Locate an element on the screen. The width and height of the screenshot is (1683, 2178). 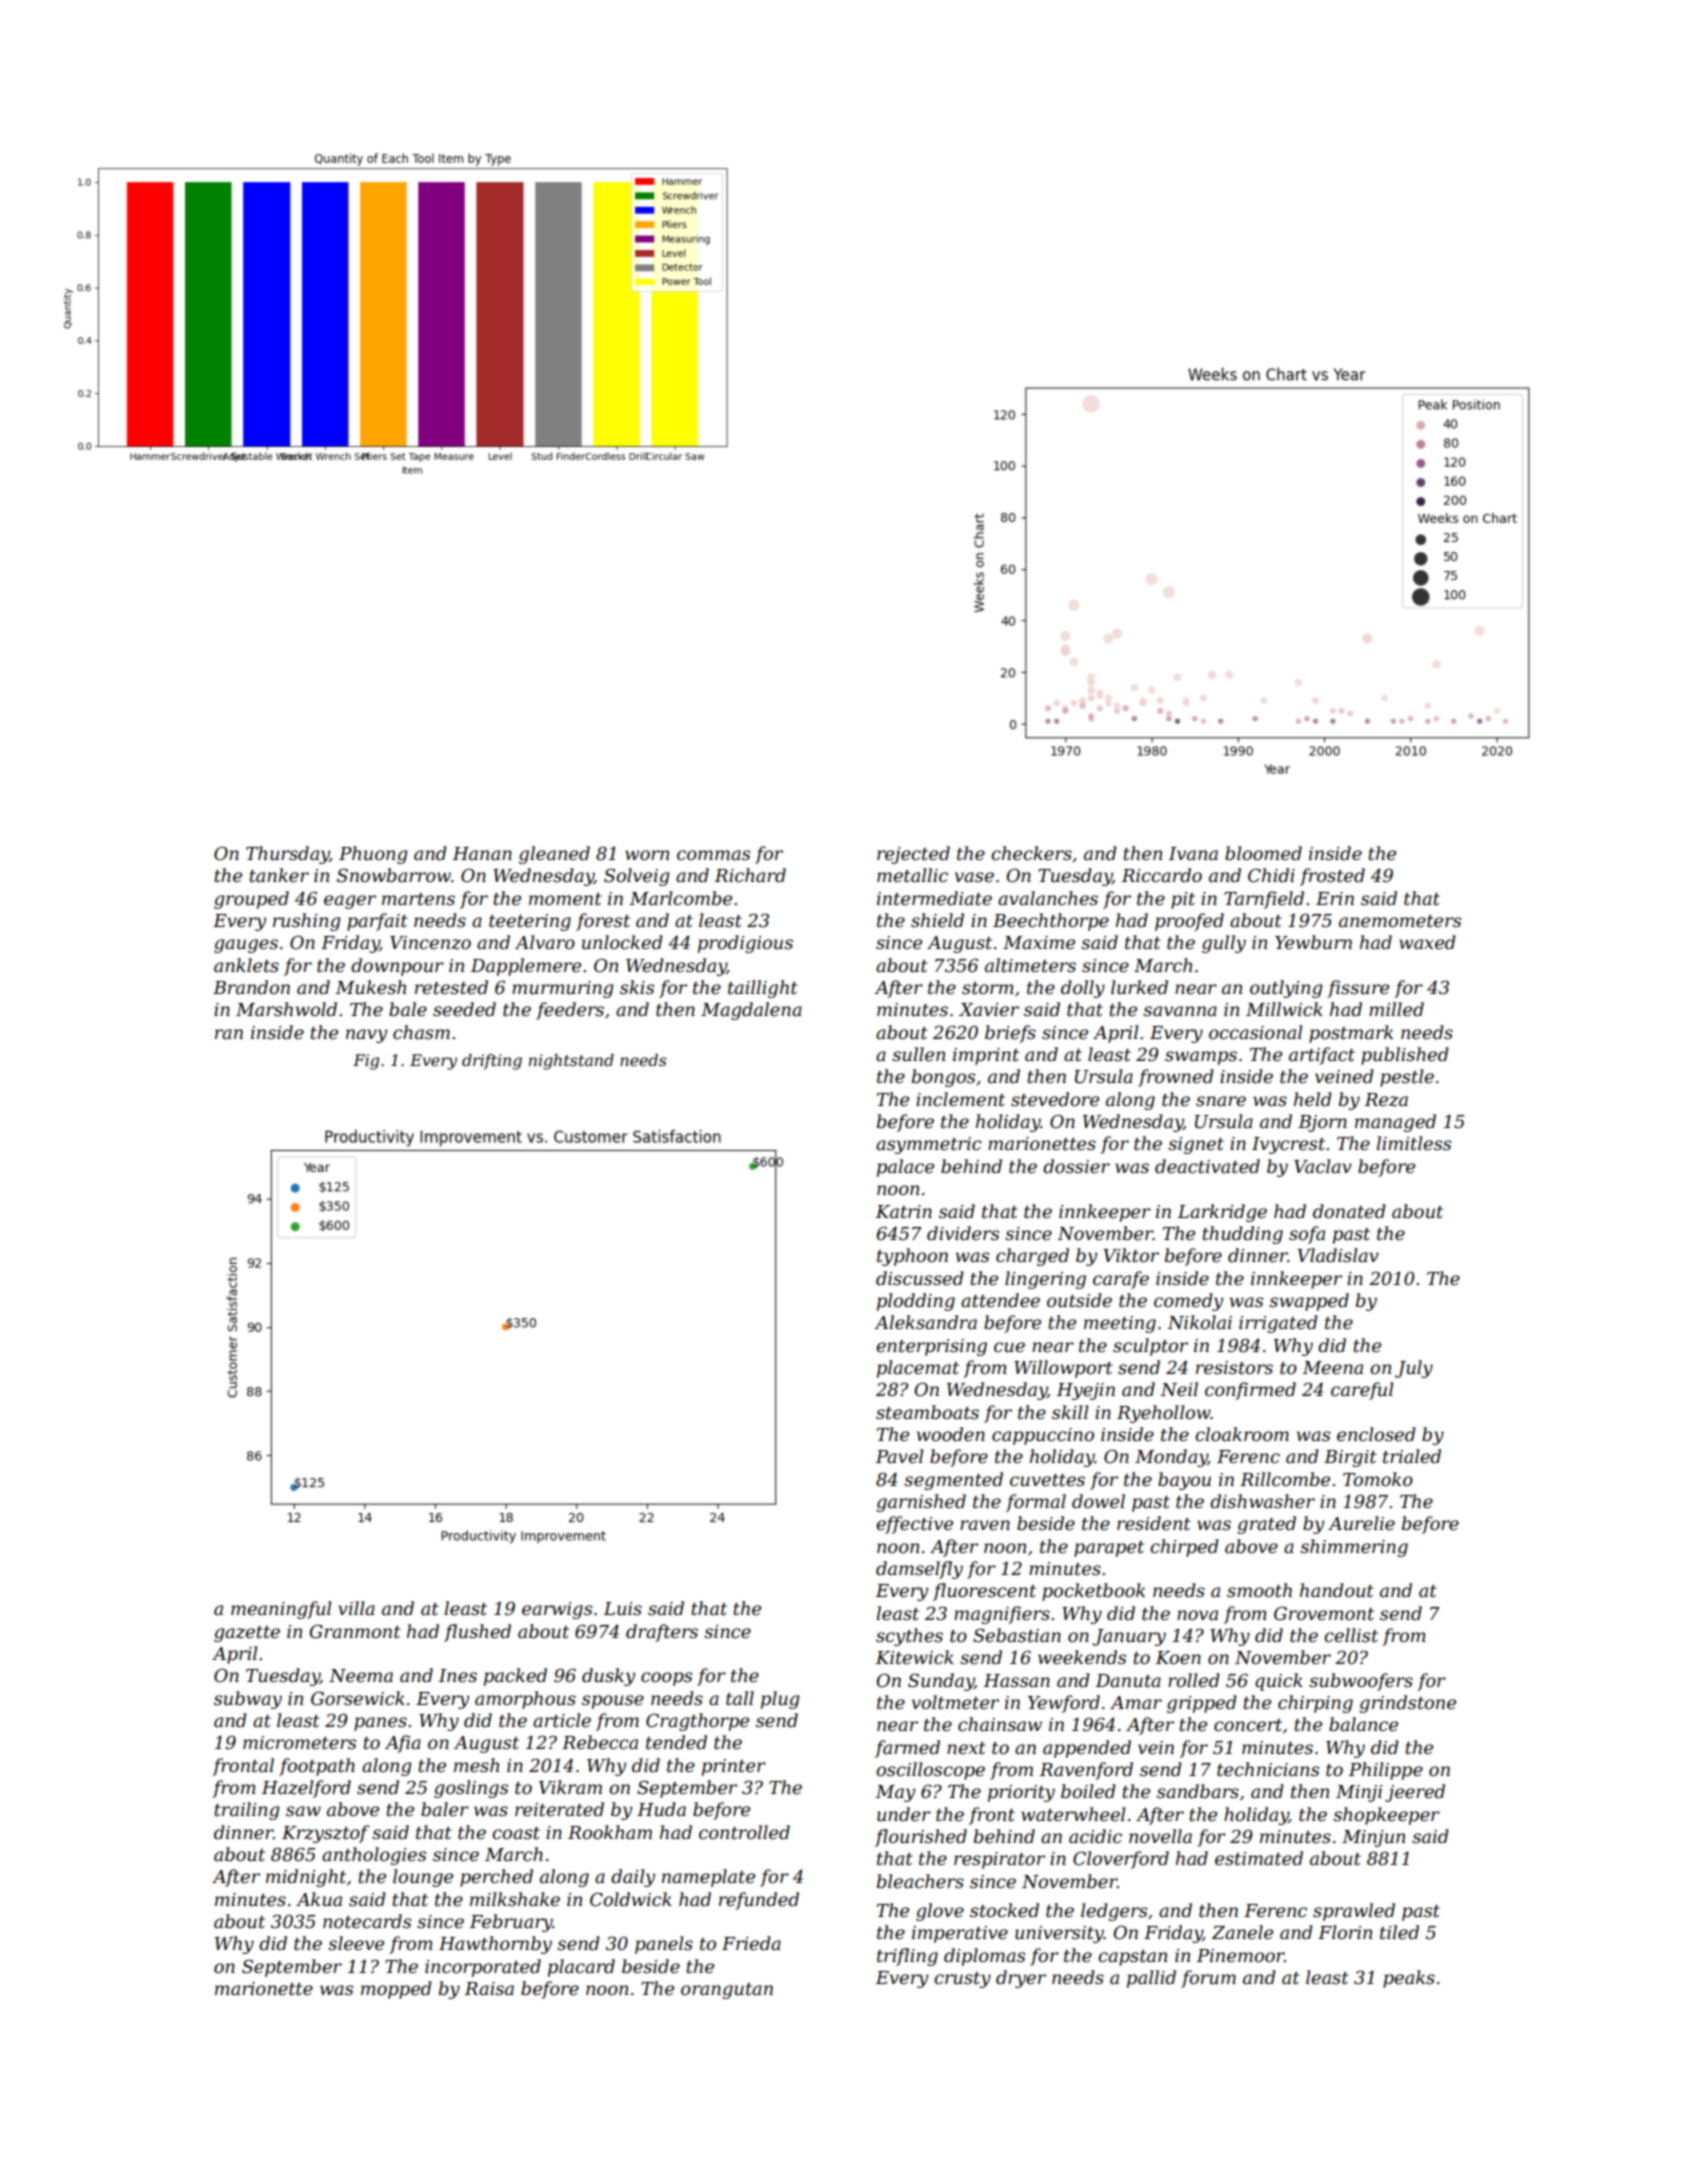
Raisa is located at coordinates (489, 1988).
